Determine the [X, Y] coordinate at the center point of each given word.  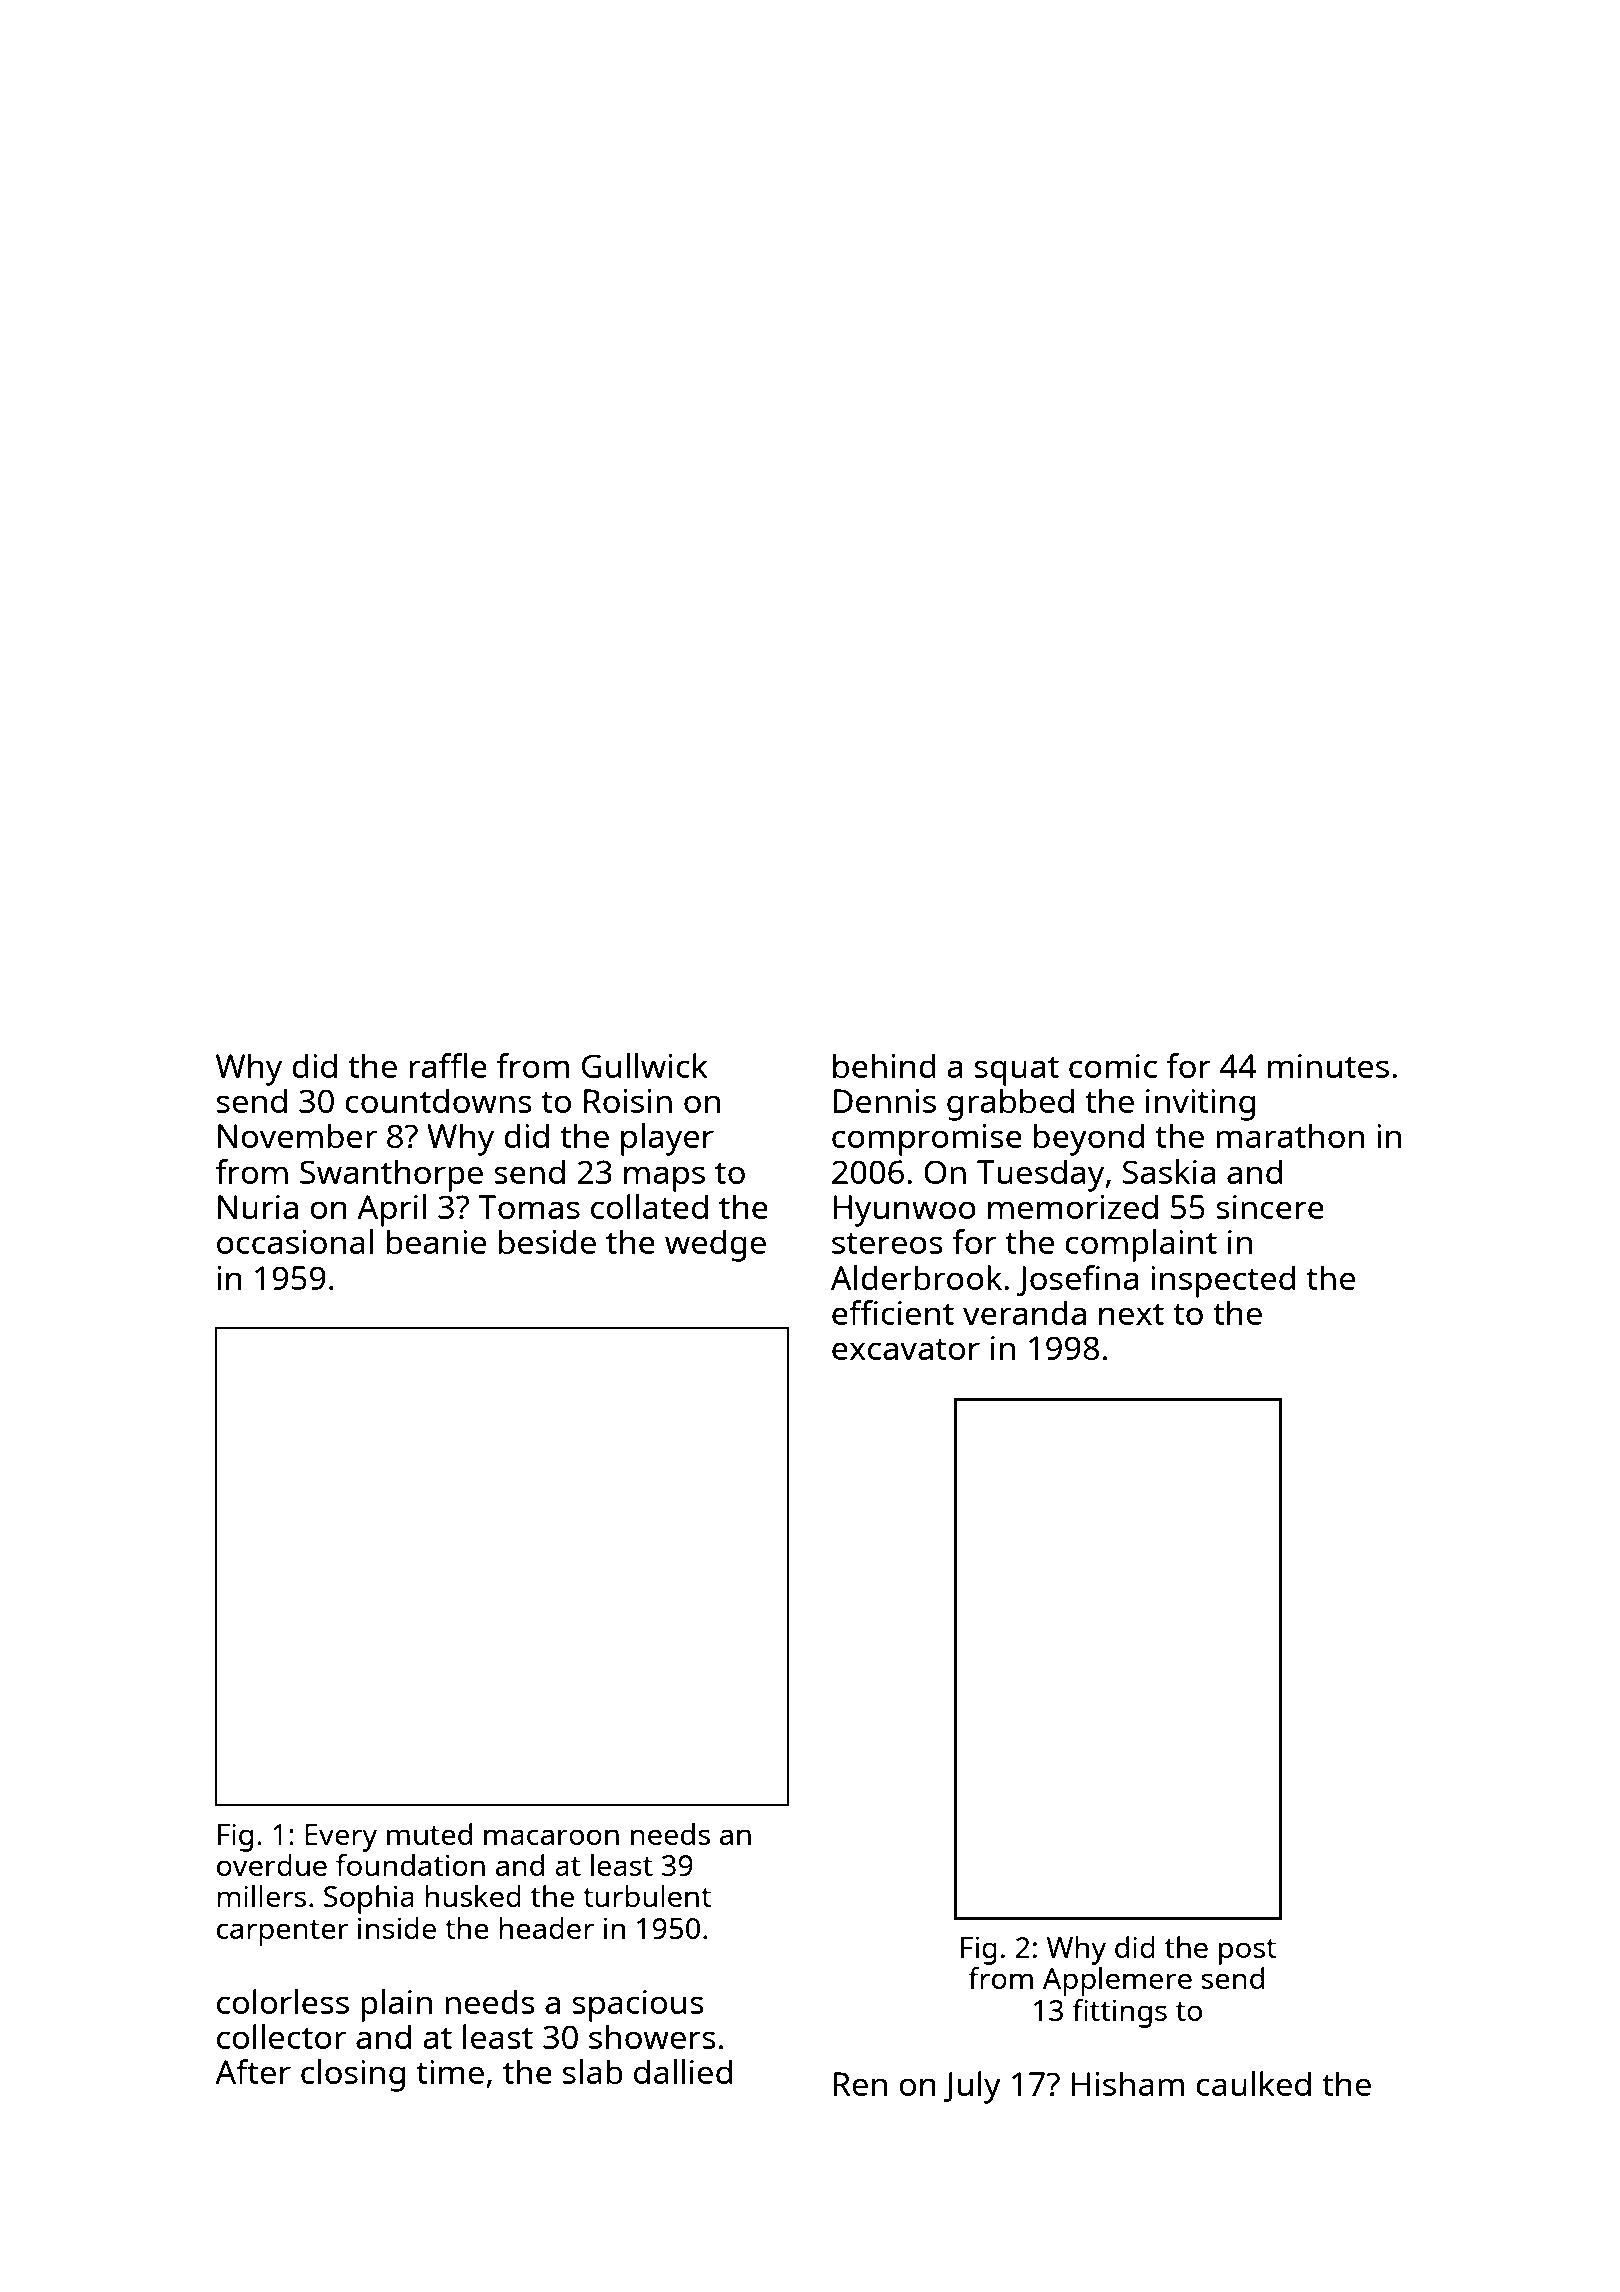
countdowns [438, 1100]
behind [884, 1065]
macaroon [551, 1837]
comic [1113, 1066]
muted [429, 1834]
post [1247, 1952]
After [253, 2071]
